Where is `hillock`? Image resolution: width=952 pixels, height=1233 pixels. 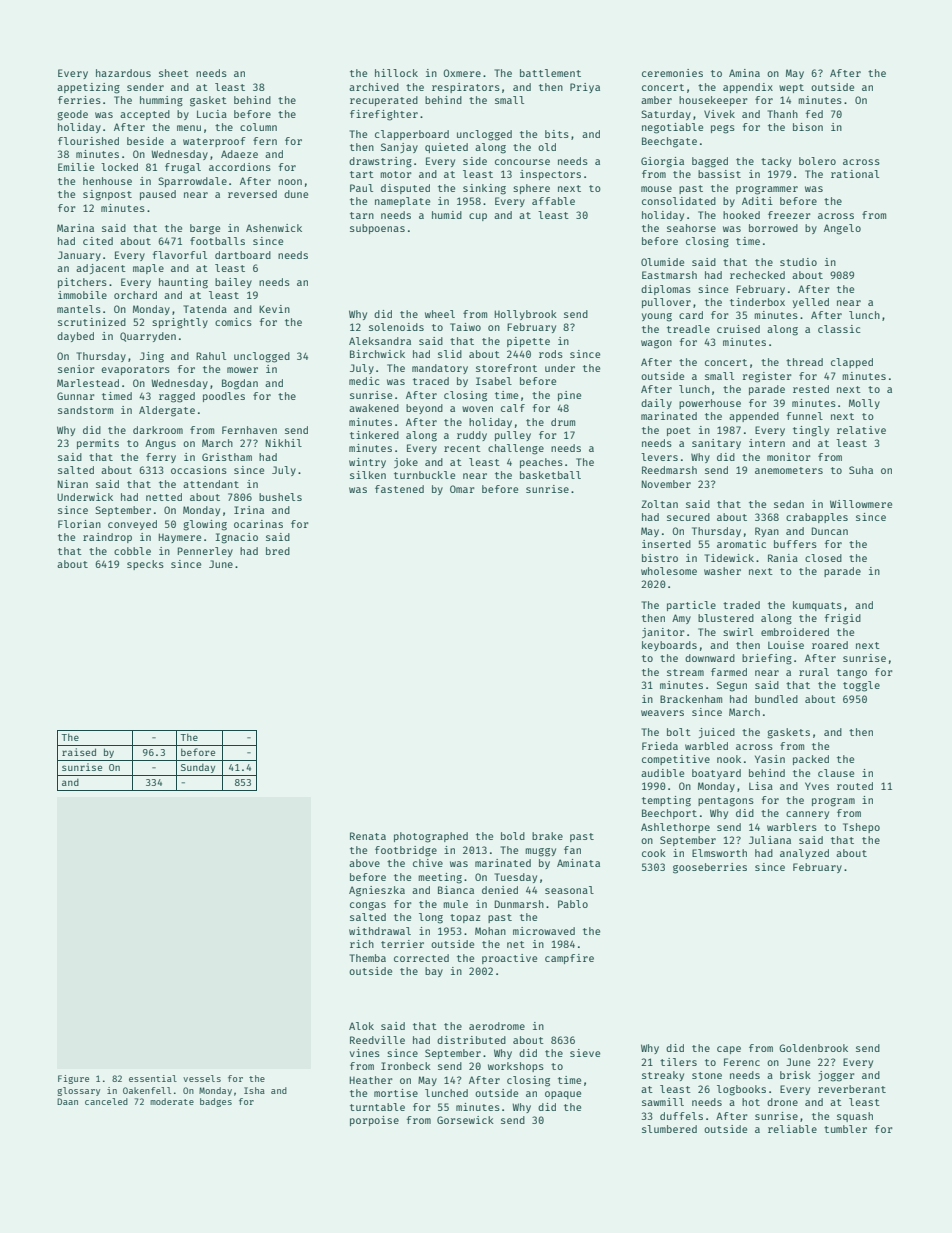 hillock is located at coordinates (396, 73).
